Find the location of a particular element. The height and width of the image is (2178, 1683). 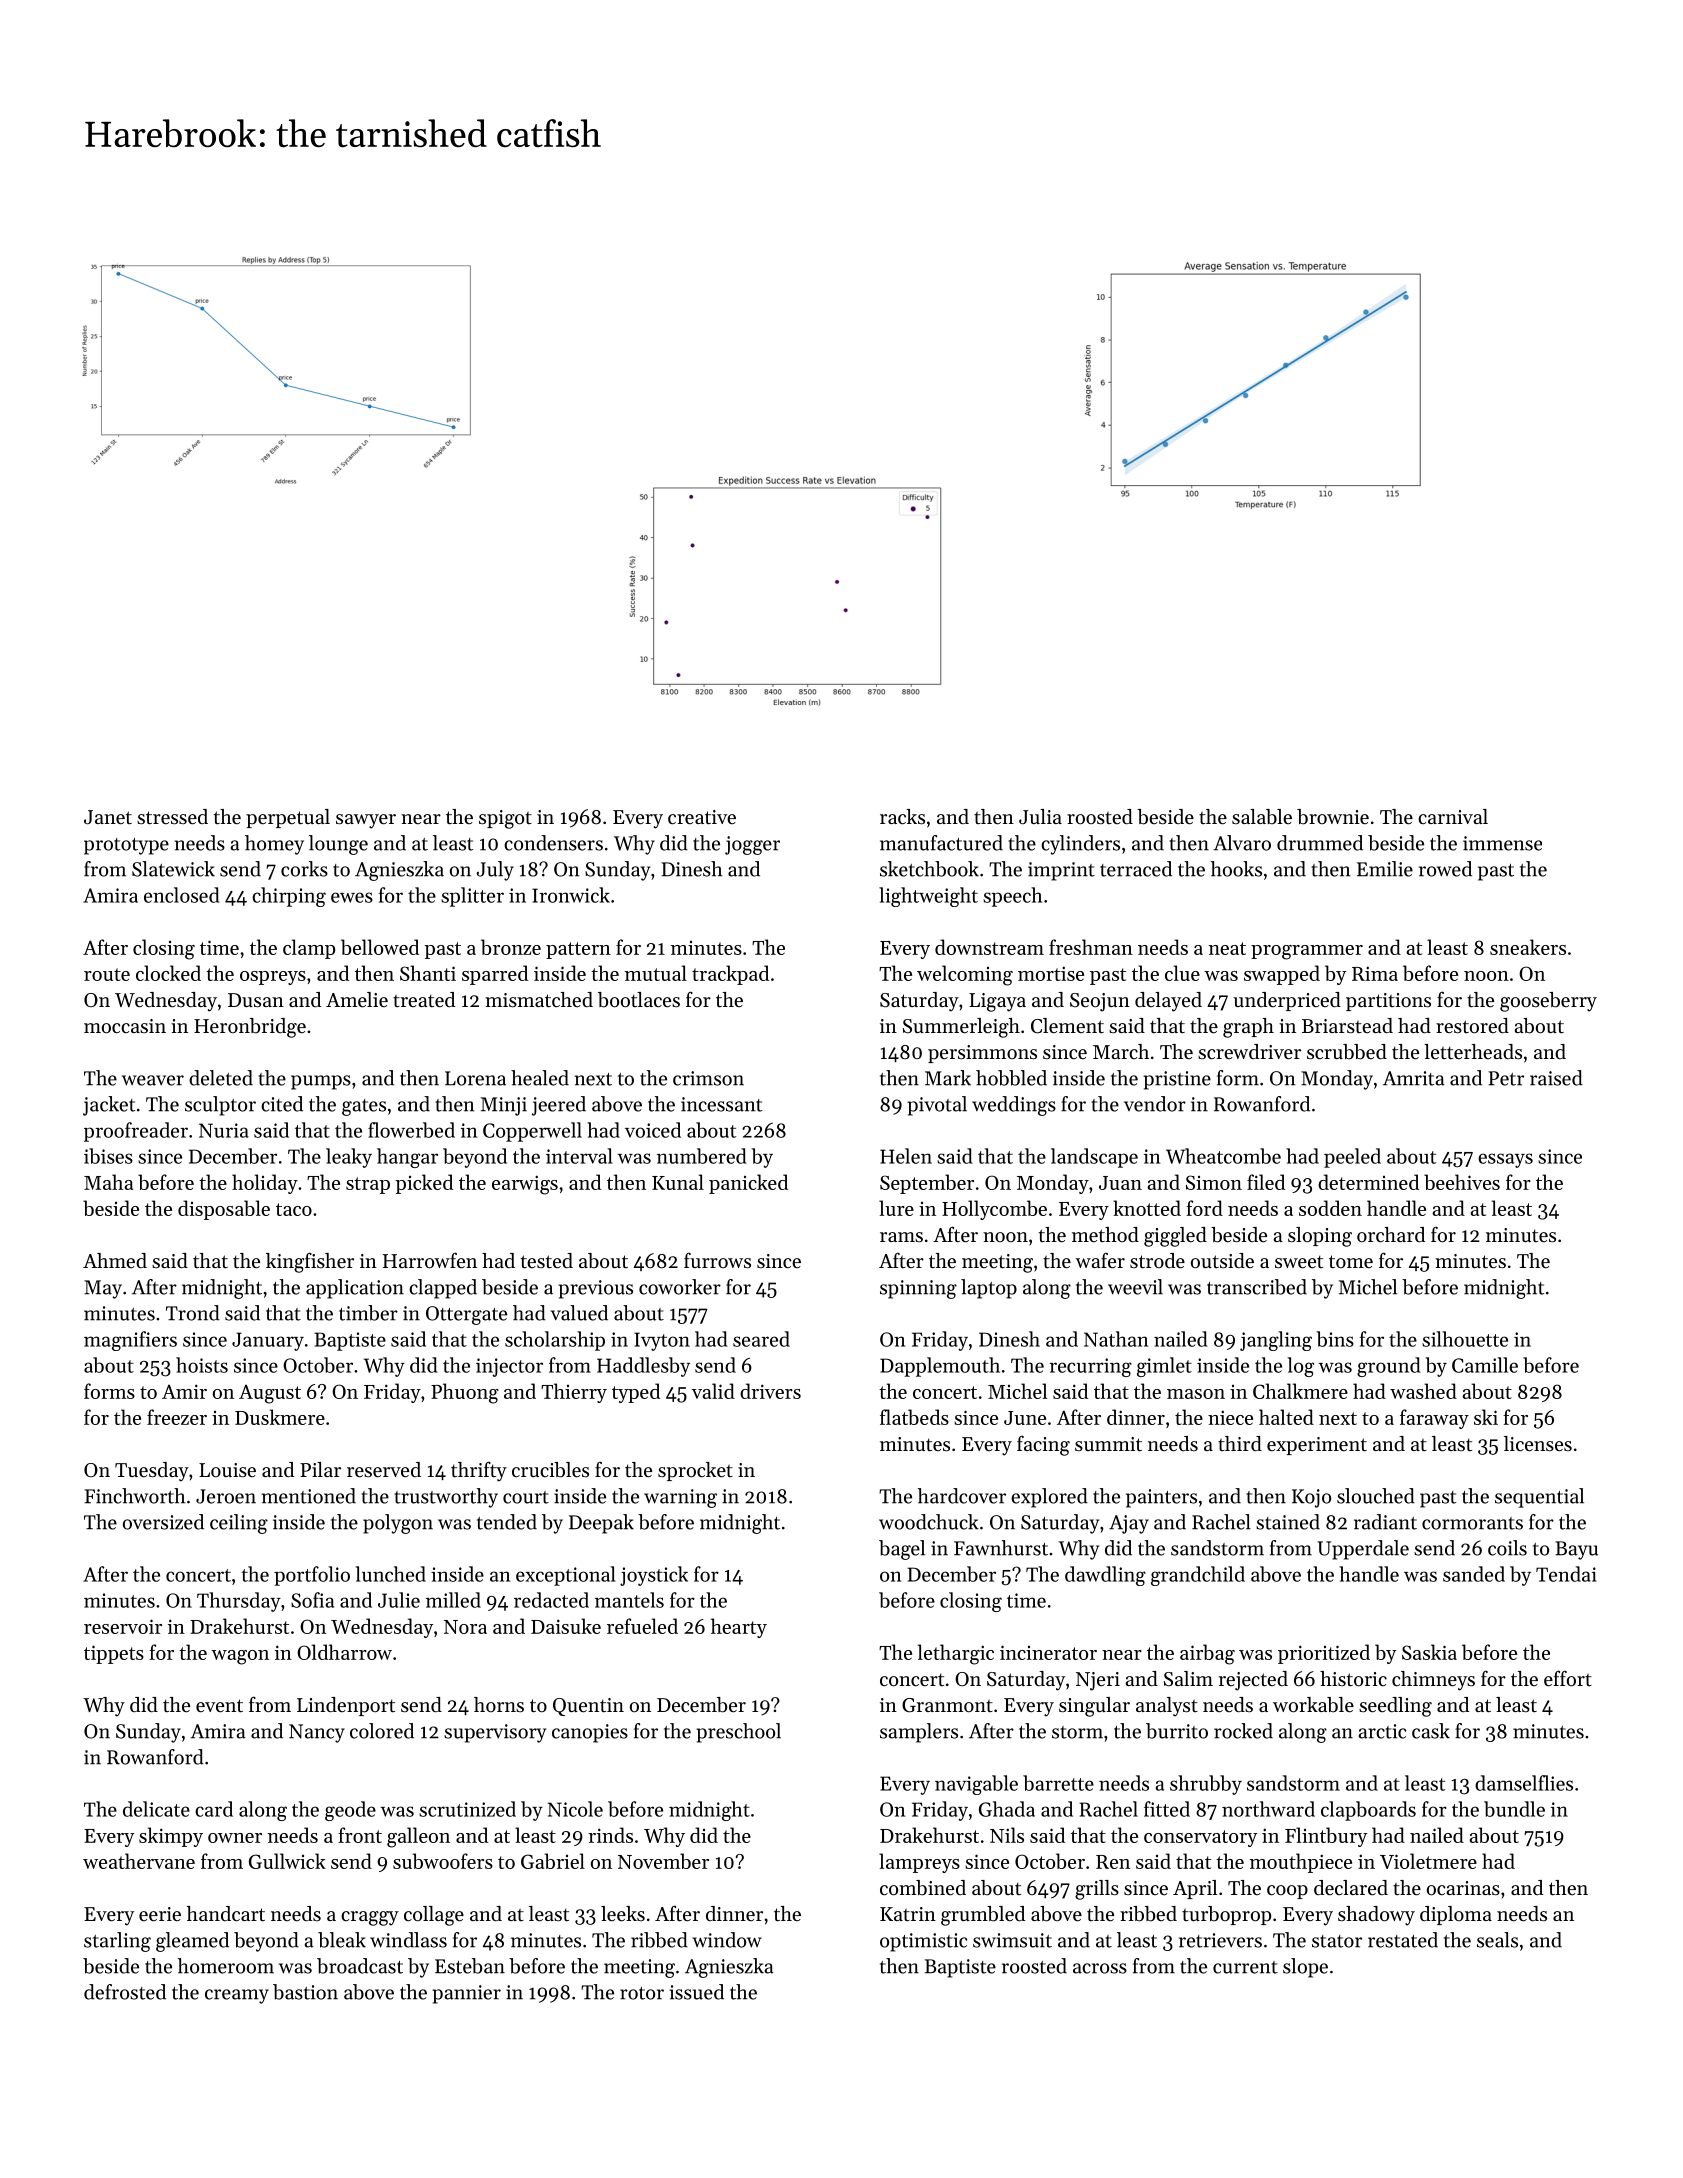

carnival is located at coordinates (1453, 816).
